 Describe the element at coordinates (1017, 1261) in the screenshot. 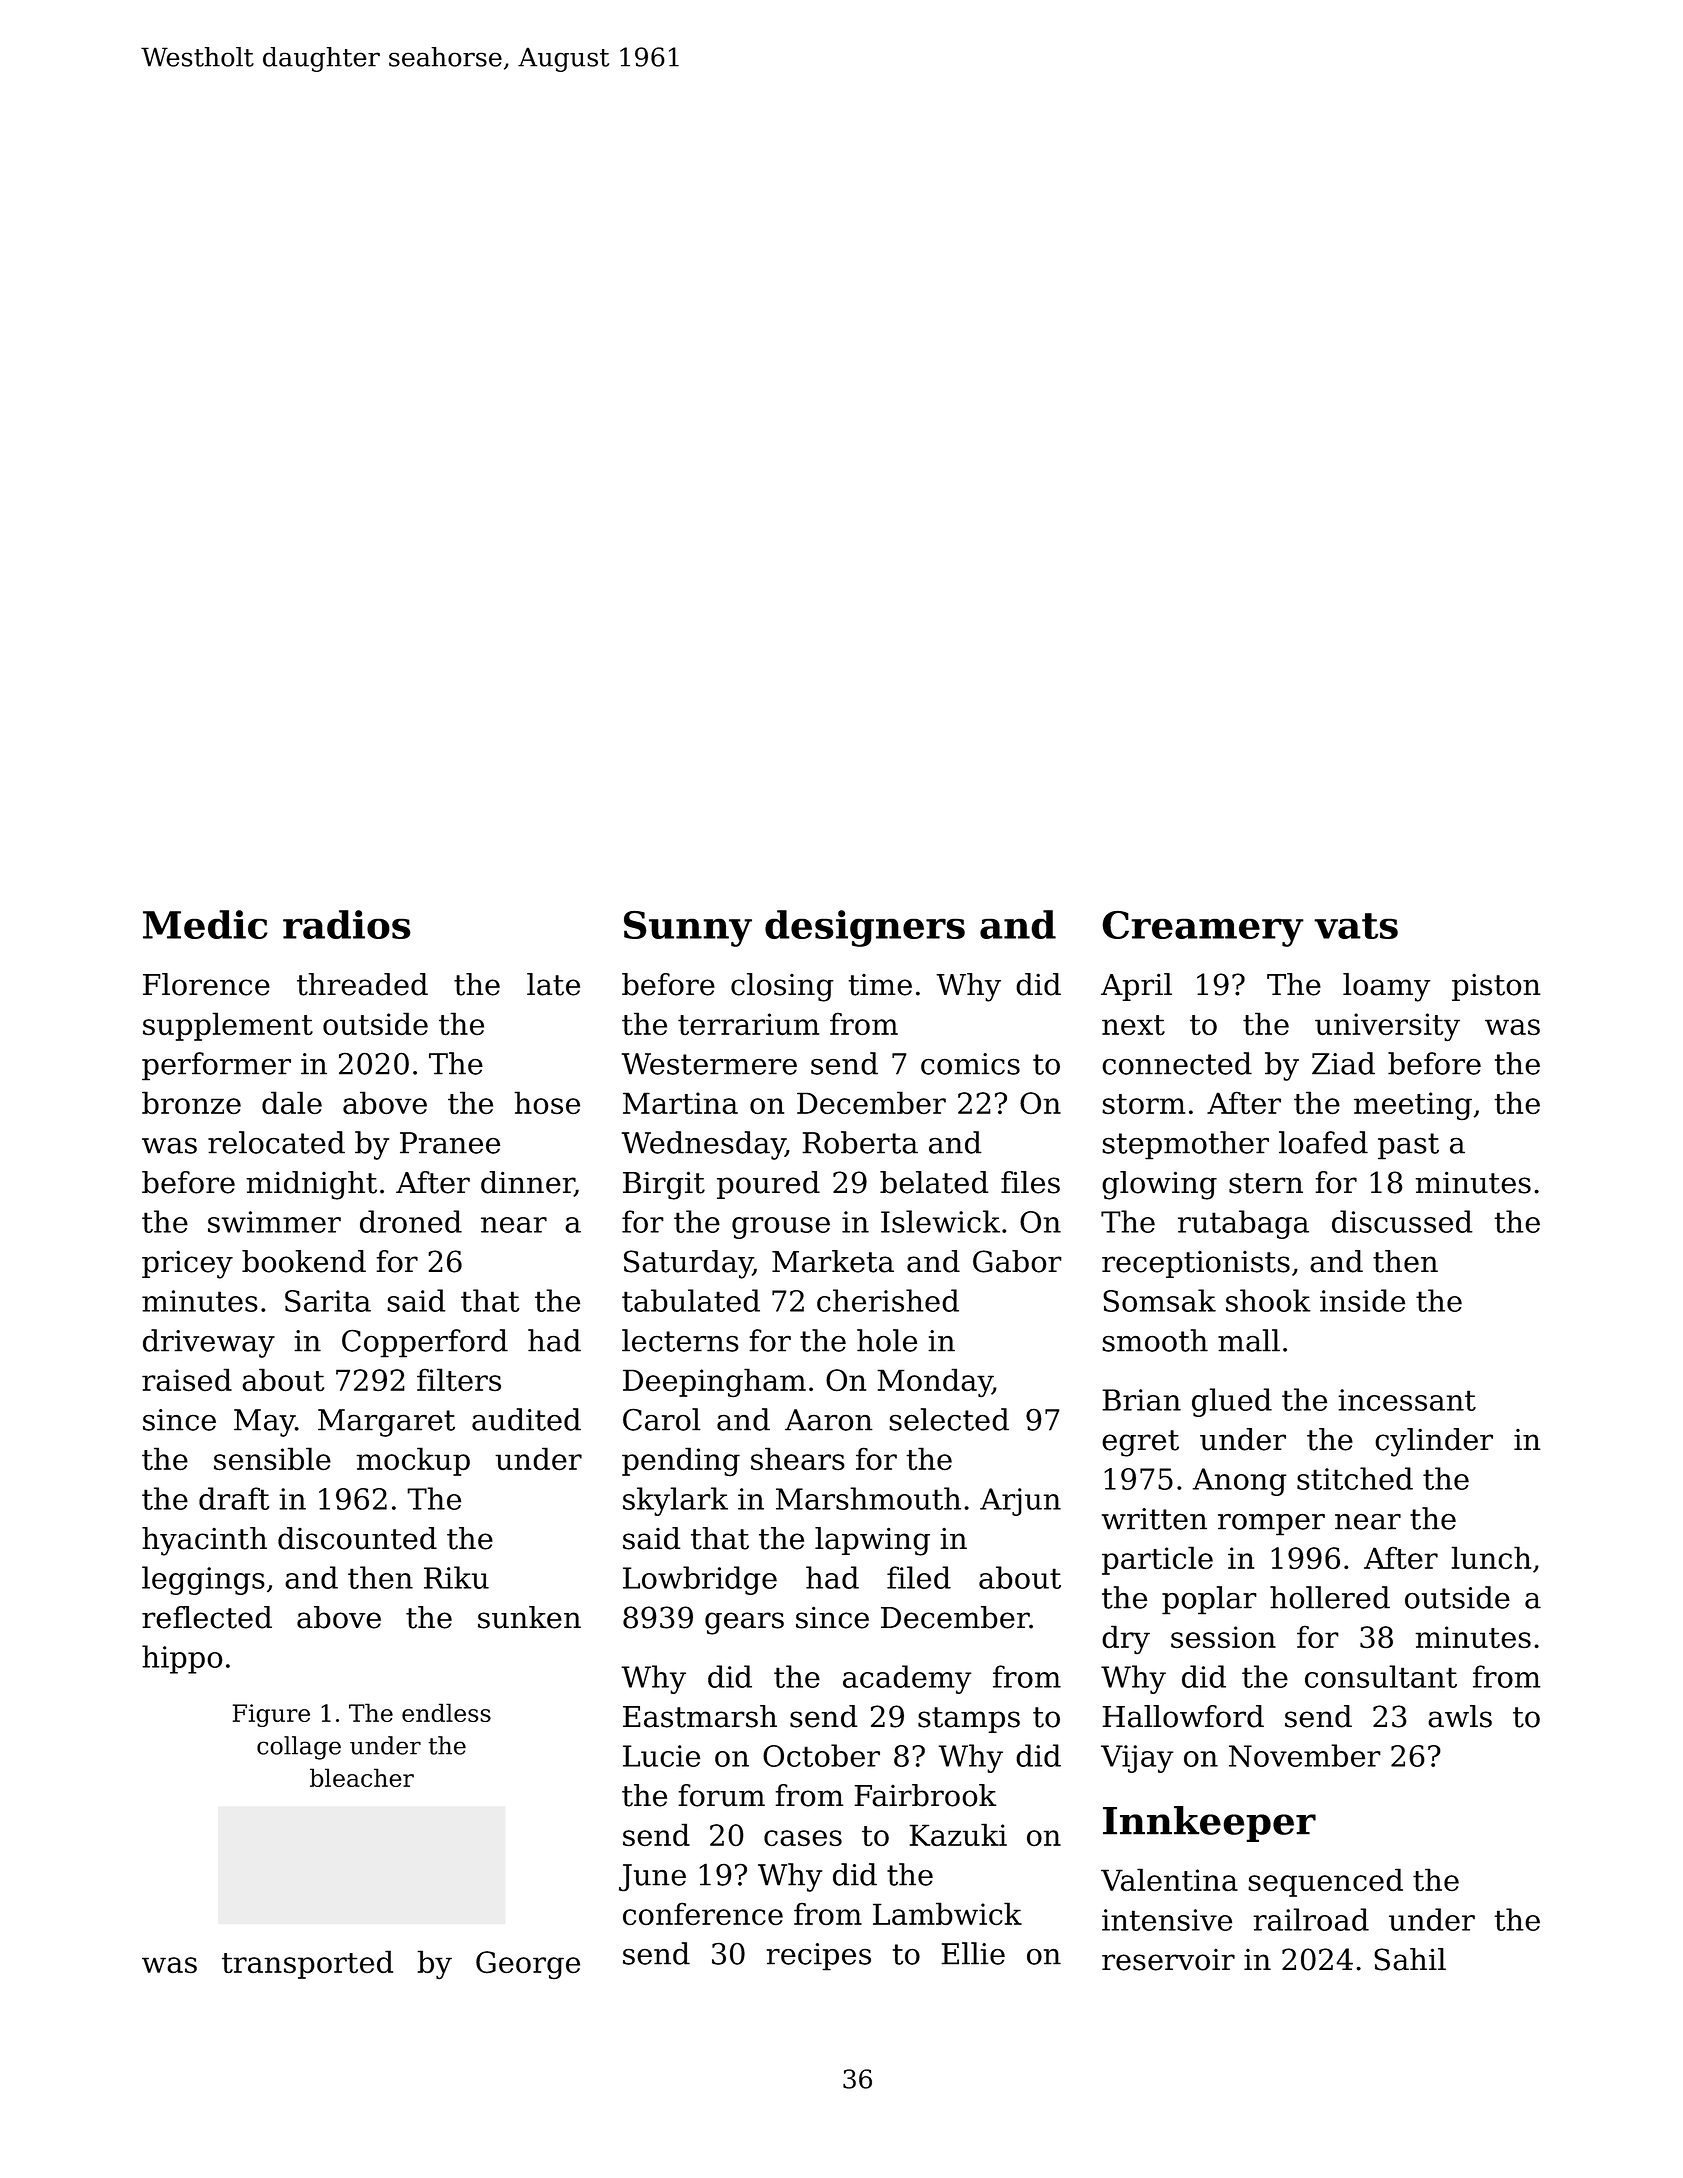

I see `Gabor` at that location.
